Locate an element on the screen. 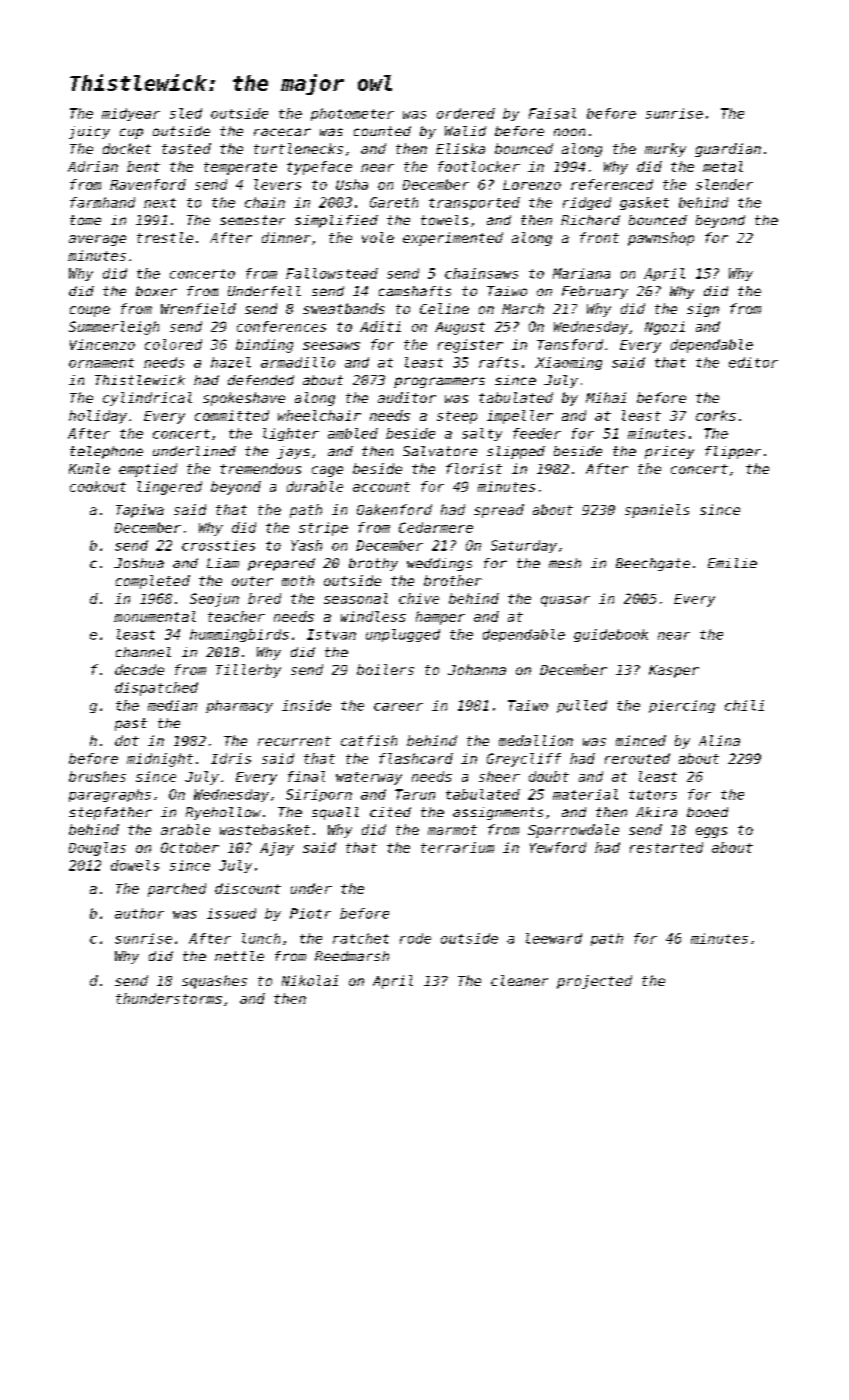 The image size is (849, 1400). cited is located at coordinates (390, 812).
